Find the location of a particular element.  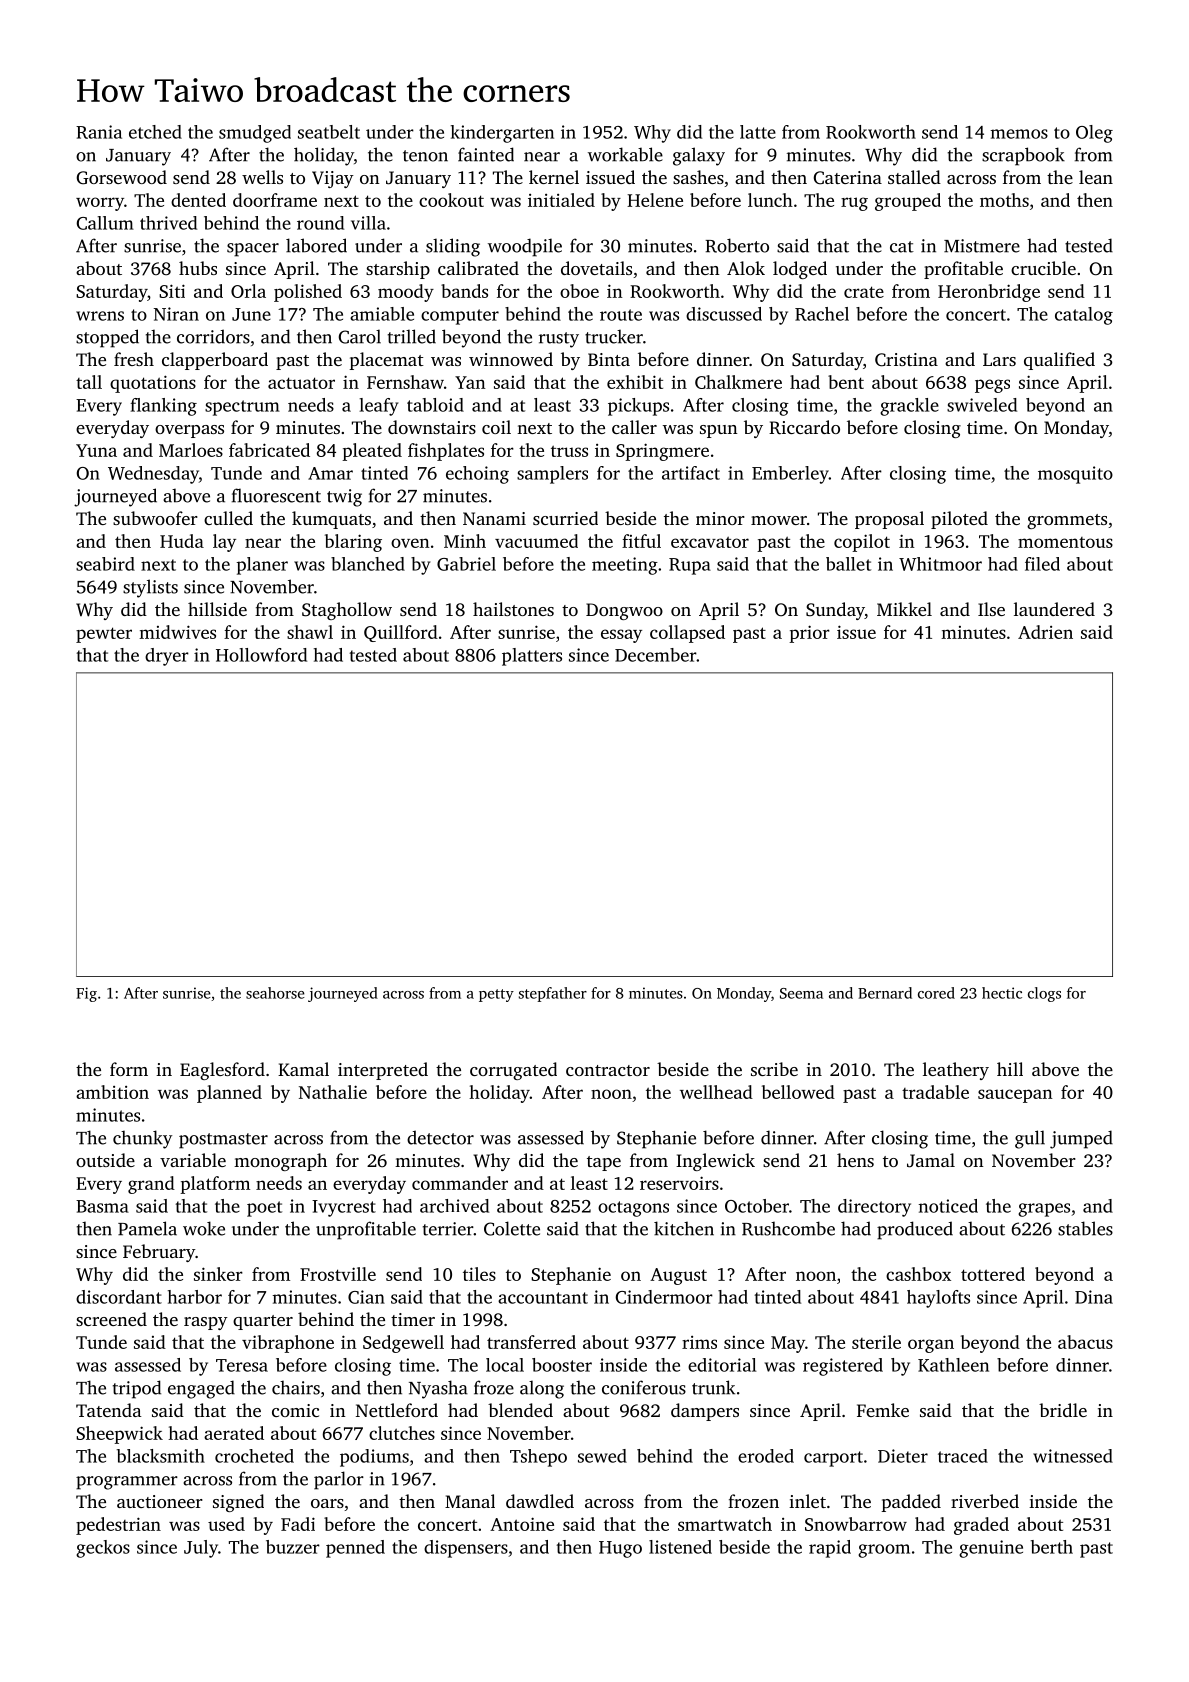

Yuna is located at coordinates (96, 450).
